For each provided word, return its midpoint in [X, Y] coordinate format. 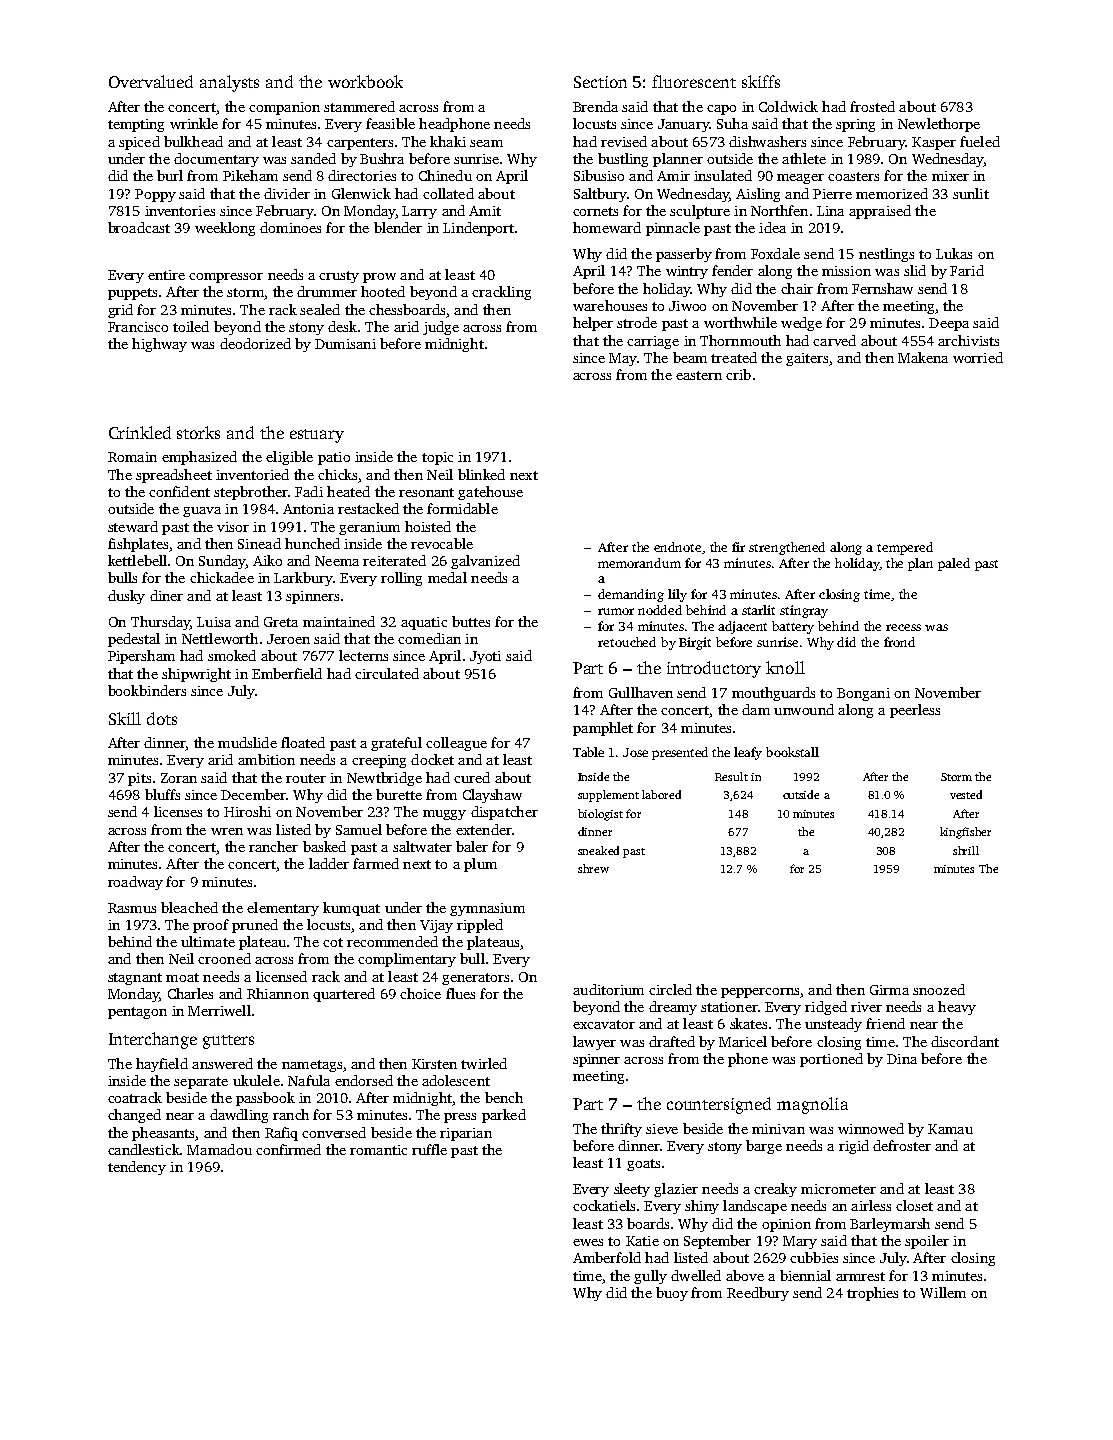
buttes [471, 621]
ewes [588, 1242]
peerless [915, 711]
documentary [216, 160]
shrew [593, 868]
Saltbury [600, 195]
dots [162, 718]
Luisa [214, 622]
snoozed [939, 989]
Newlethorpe [939, 125]
